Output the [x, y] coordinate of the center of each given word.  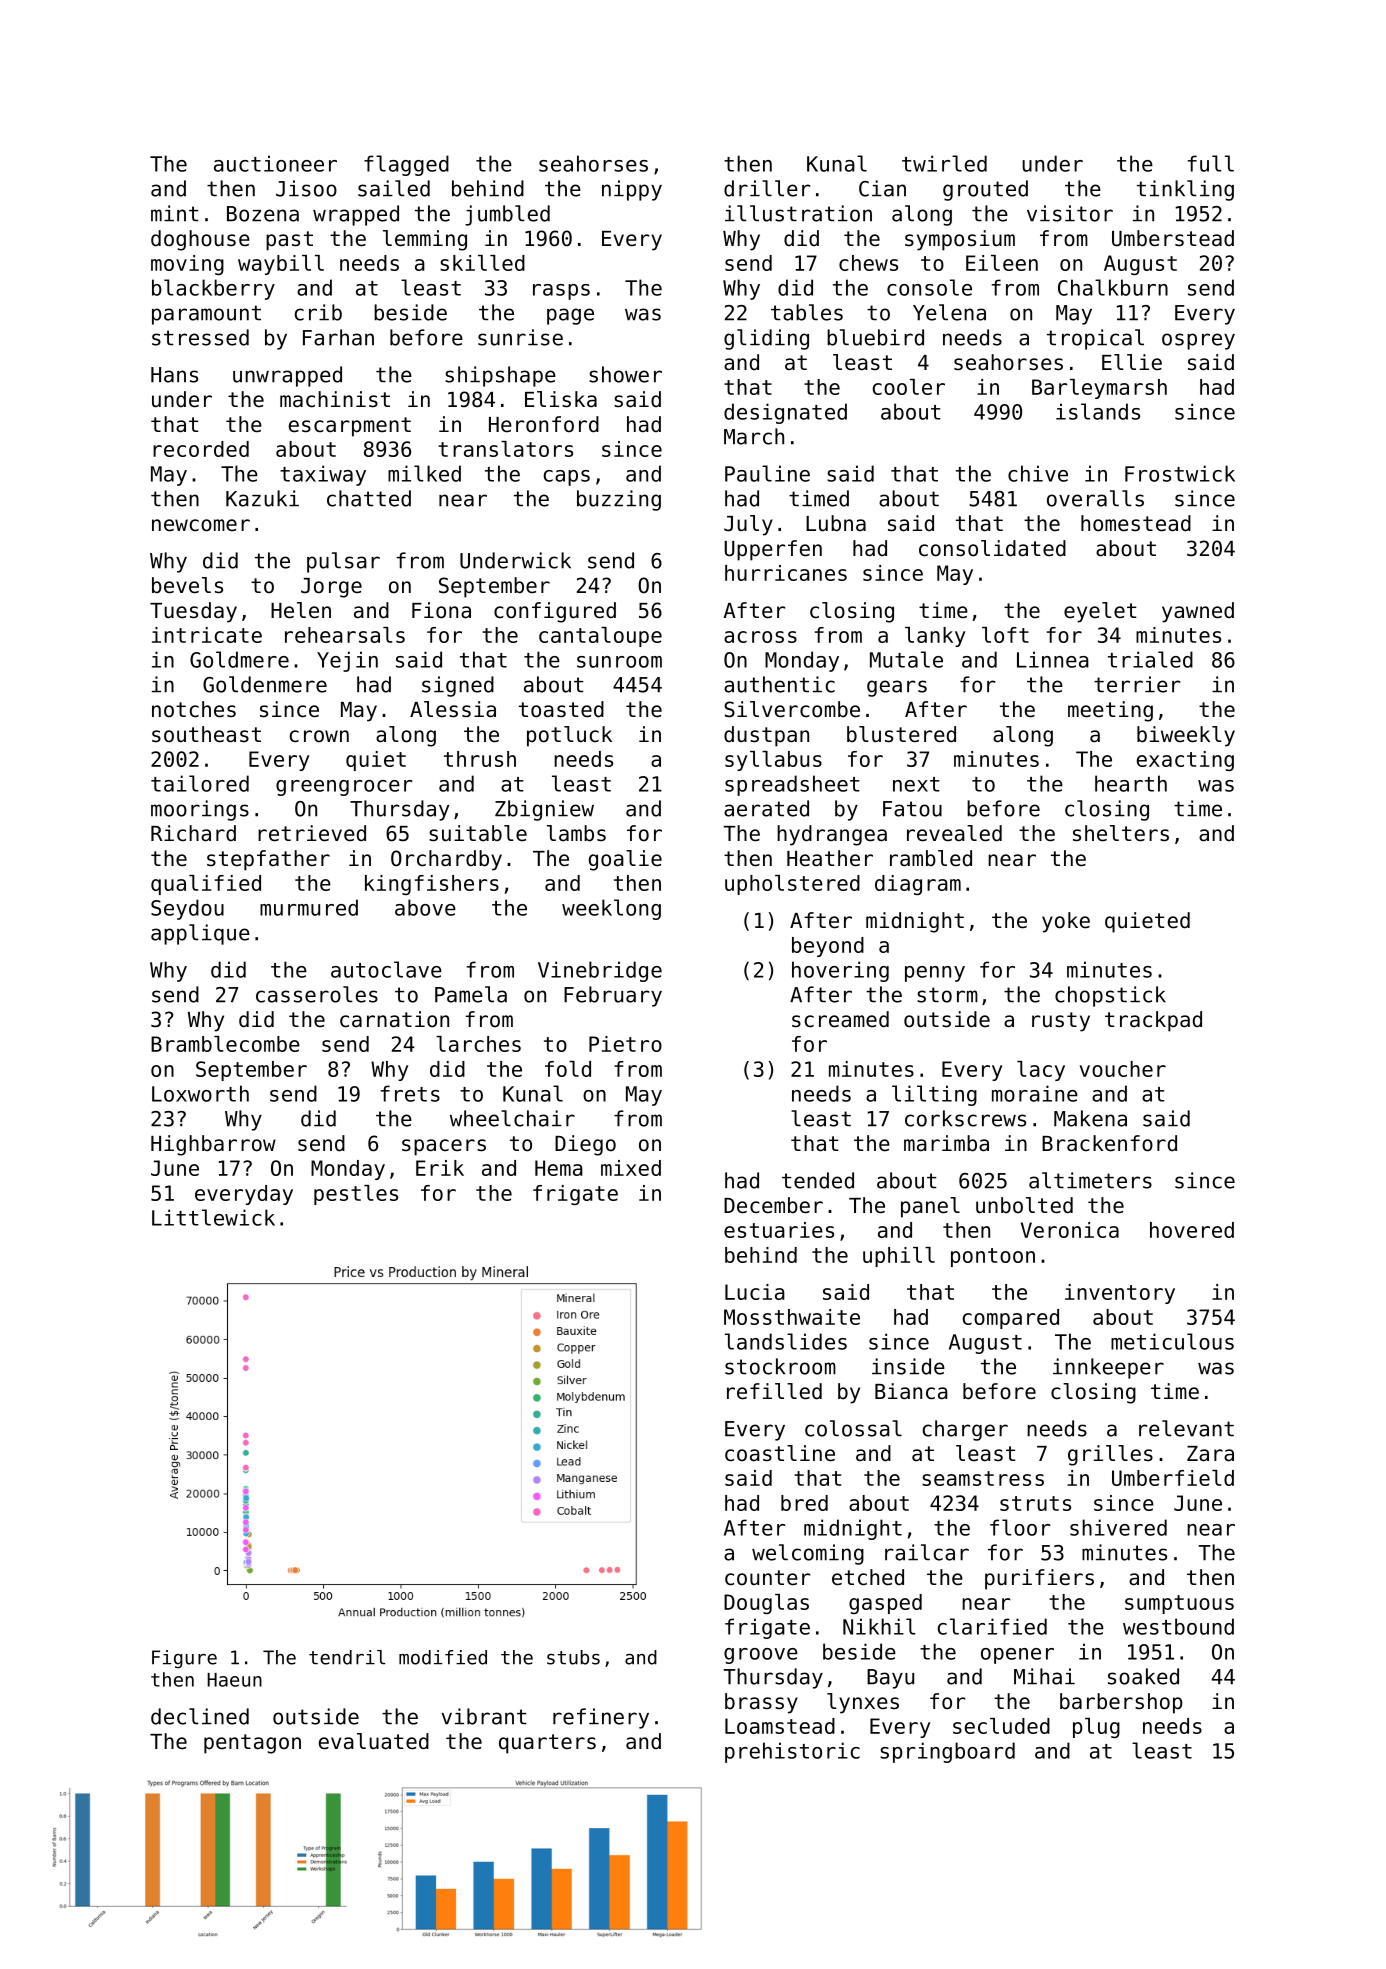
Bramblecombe [225, 1044]
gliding [766, 339]
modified [443, 1657]
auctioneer [275, 163]
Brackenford [1109, 1143]
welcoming [808, 1554]
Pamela [471, 994]
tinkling [1185, 190]
